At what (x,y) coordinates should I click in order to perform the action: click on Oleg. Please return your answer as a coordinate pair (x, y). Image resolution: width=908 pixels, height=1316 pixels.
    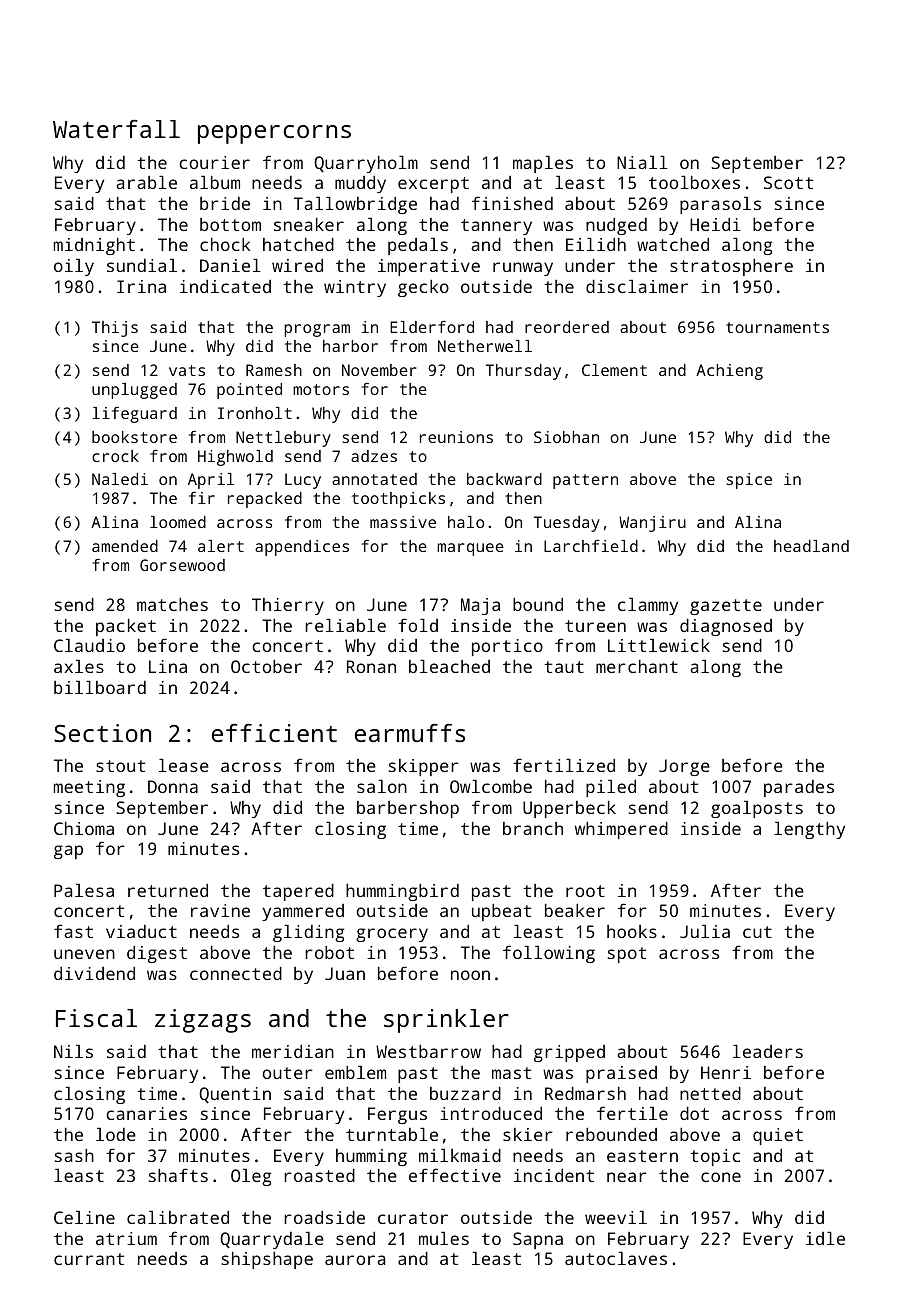
    Looking at the image, I should click on (251, 1177).
